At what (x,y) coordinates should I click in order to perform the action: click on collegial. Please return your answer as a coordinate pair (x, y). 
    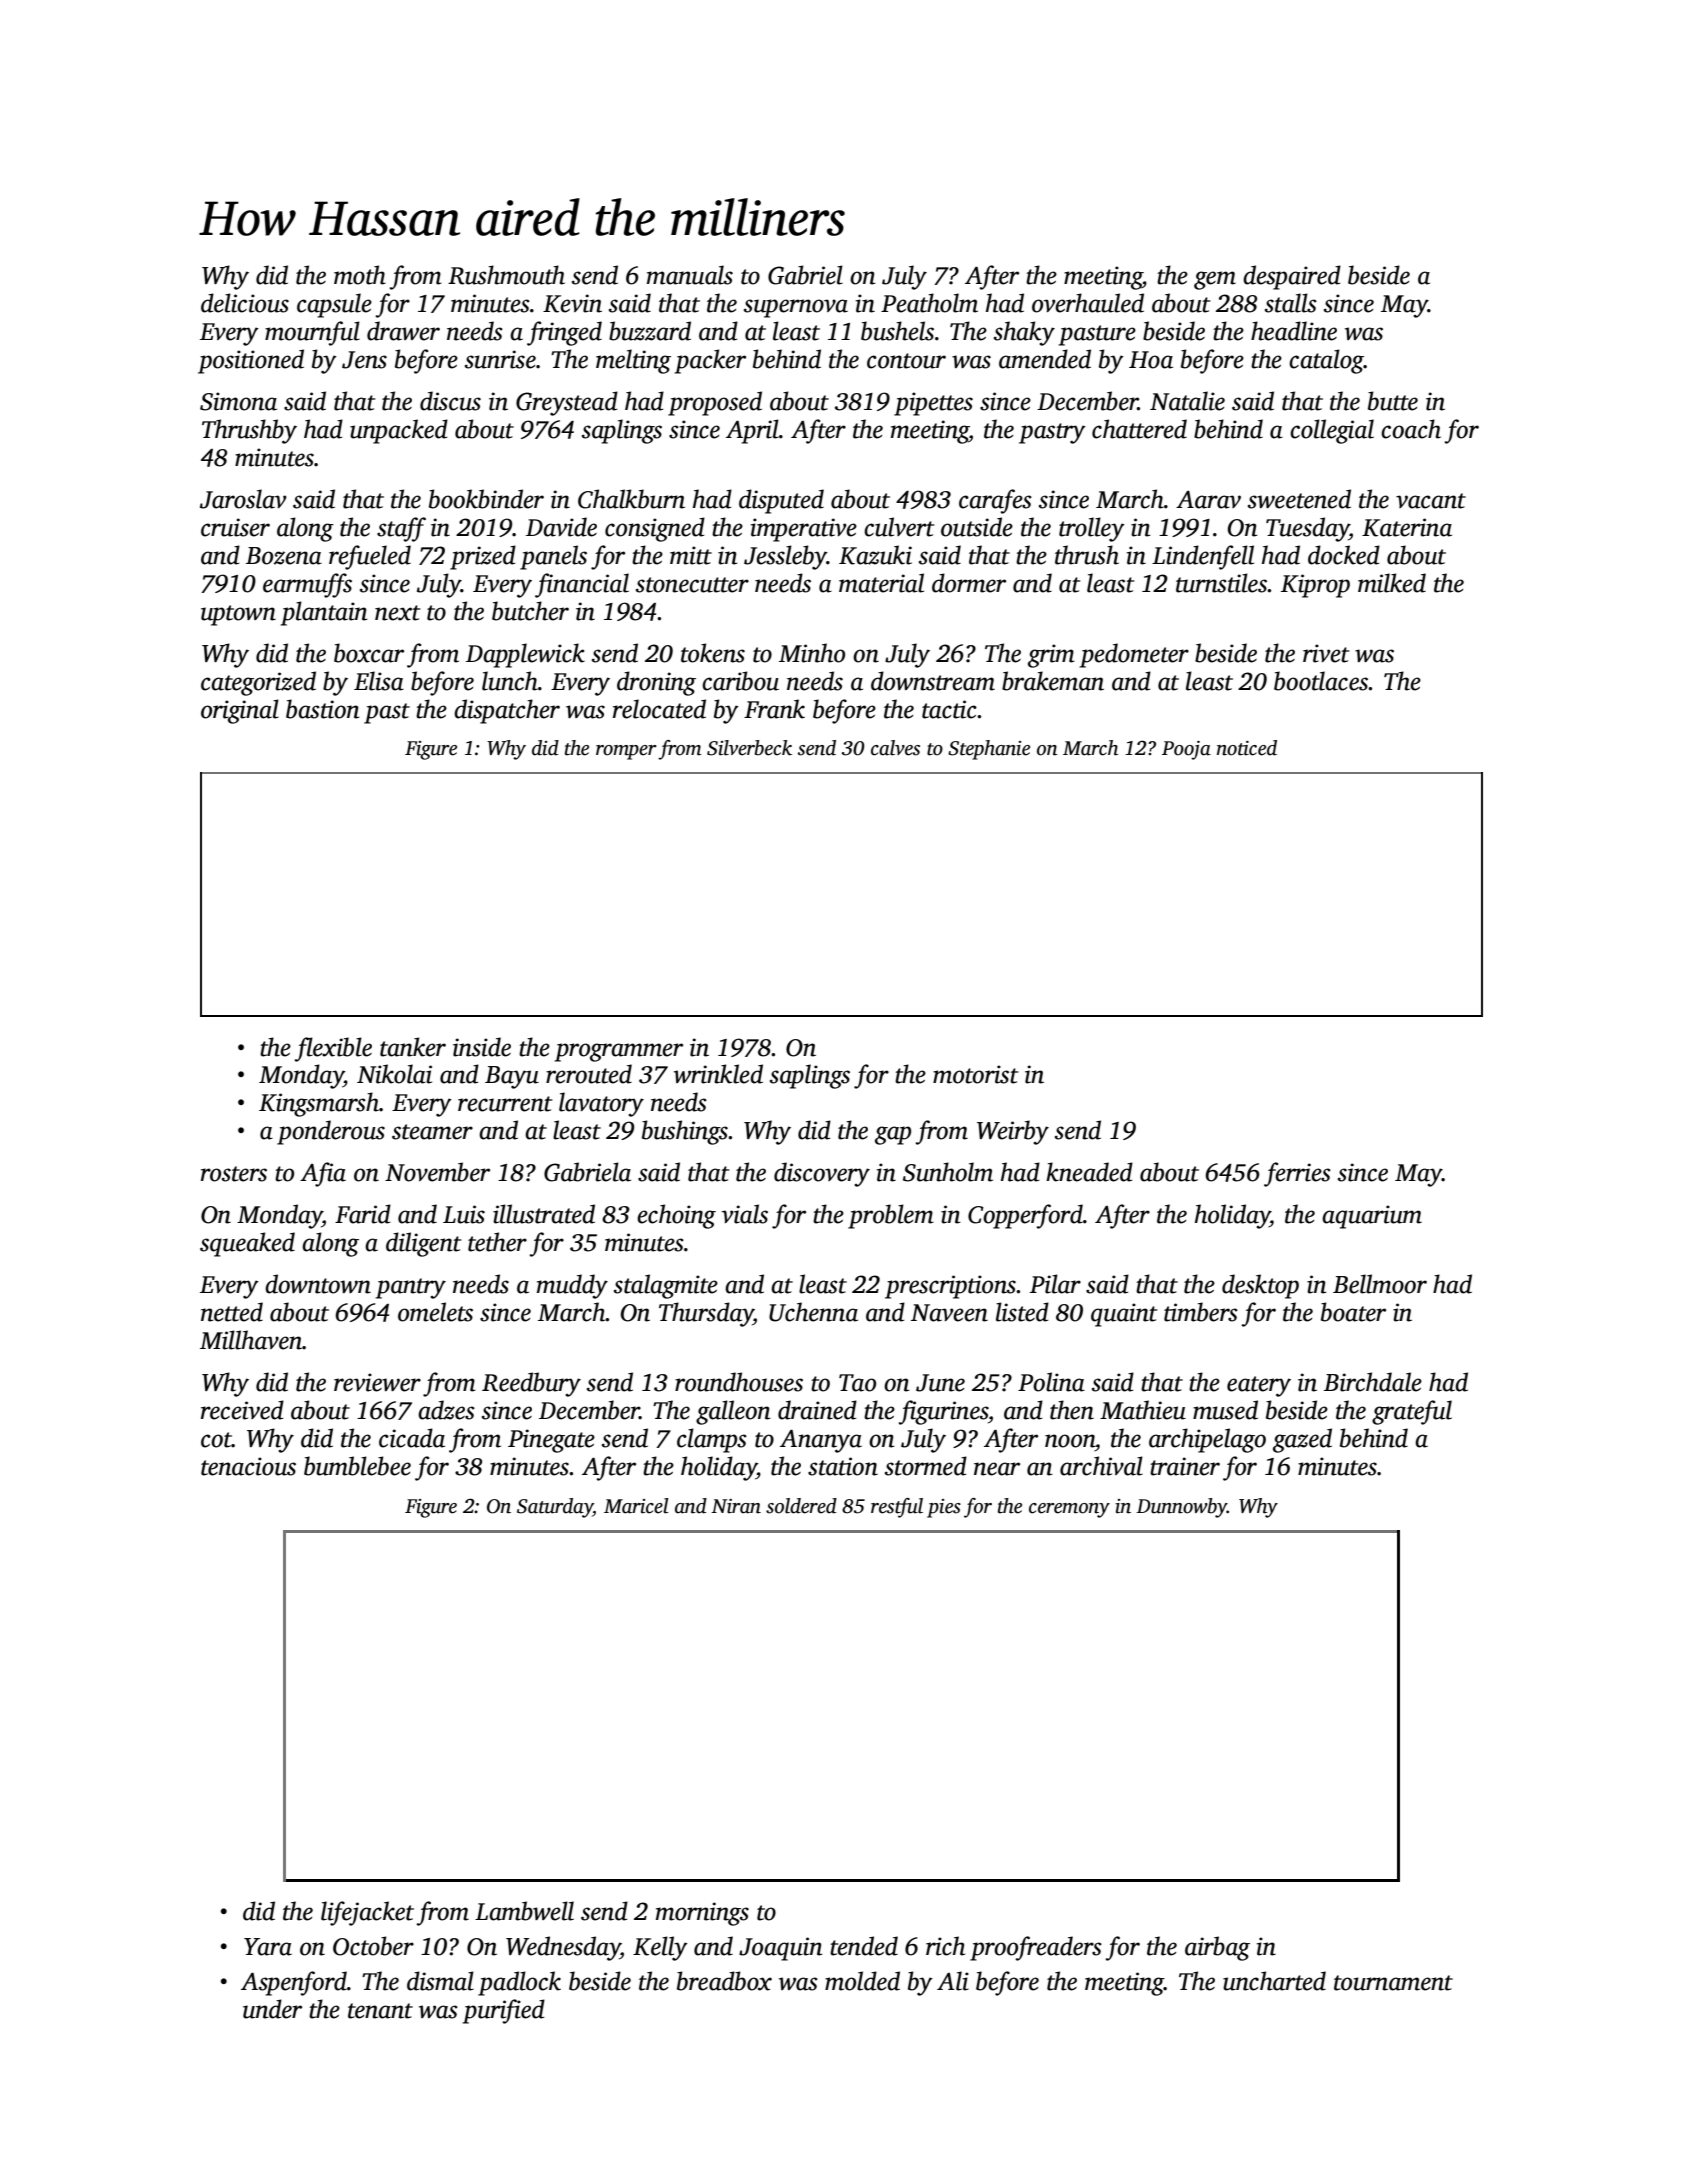
    Looking at the image, I should click on (1332, 431).
